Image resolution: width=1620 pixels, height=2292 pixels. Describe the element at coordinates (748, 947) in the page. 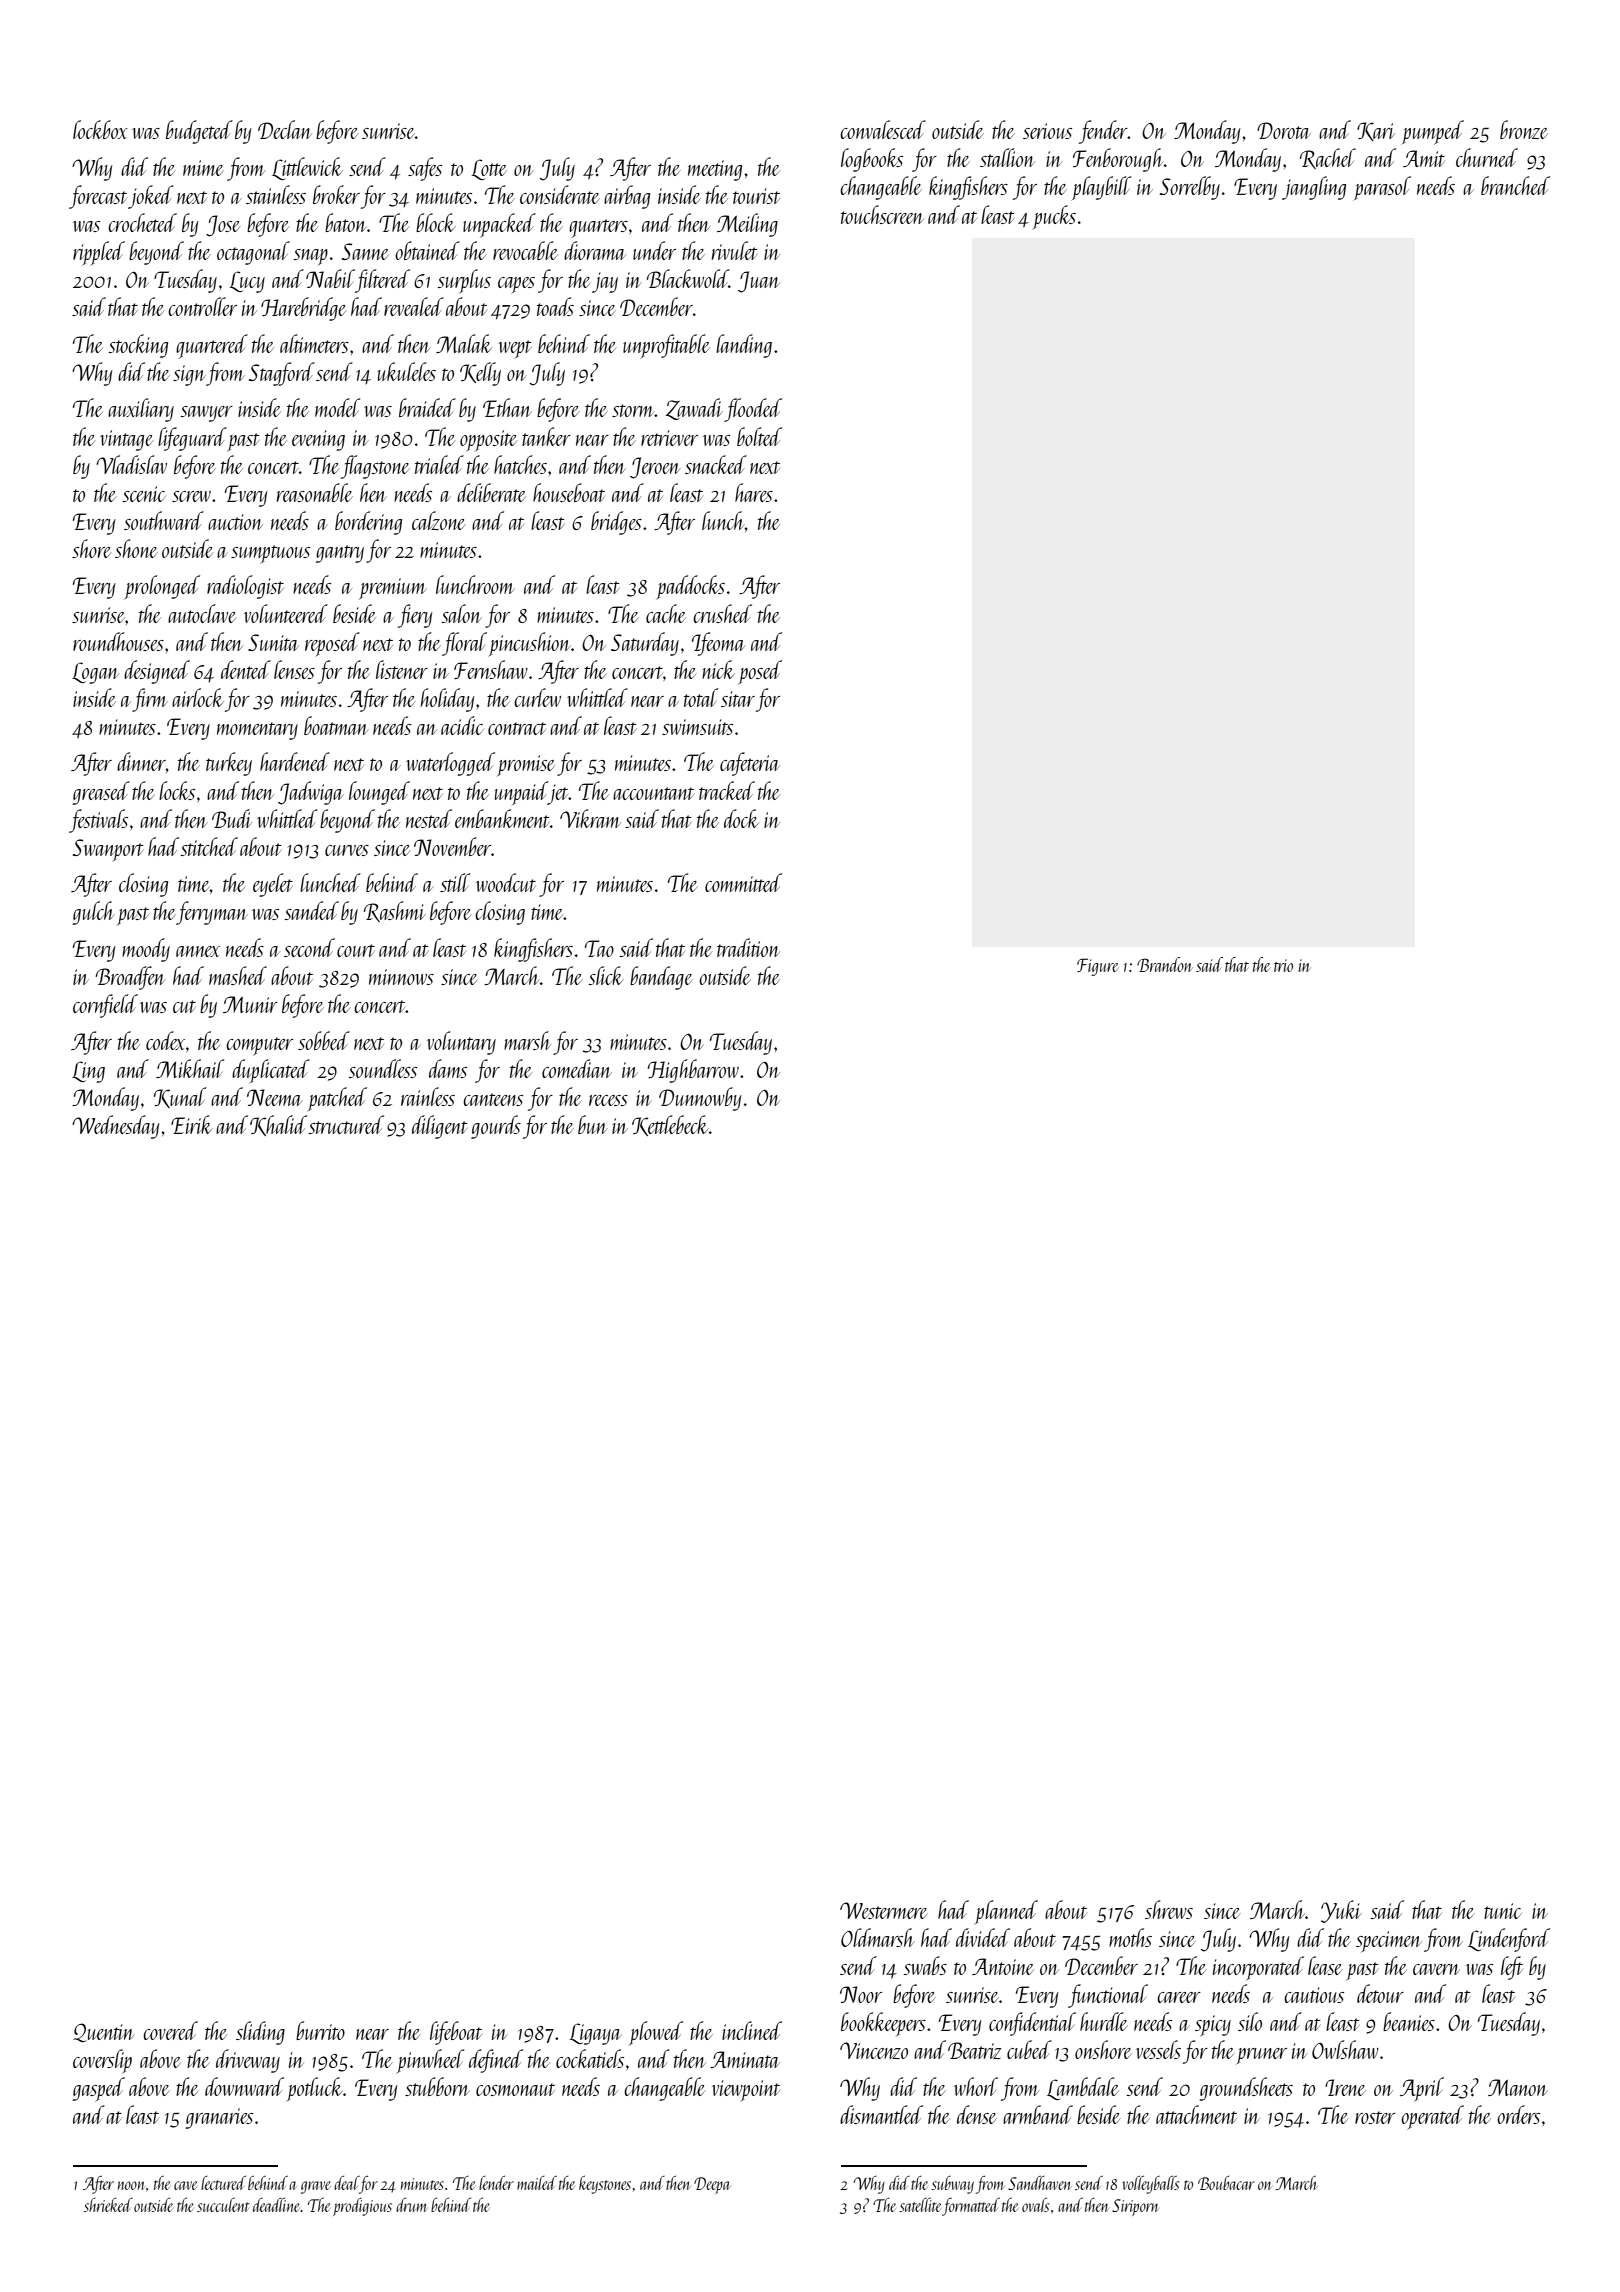

I see `tradition` at that location.
